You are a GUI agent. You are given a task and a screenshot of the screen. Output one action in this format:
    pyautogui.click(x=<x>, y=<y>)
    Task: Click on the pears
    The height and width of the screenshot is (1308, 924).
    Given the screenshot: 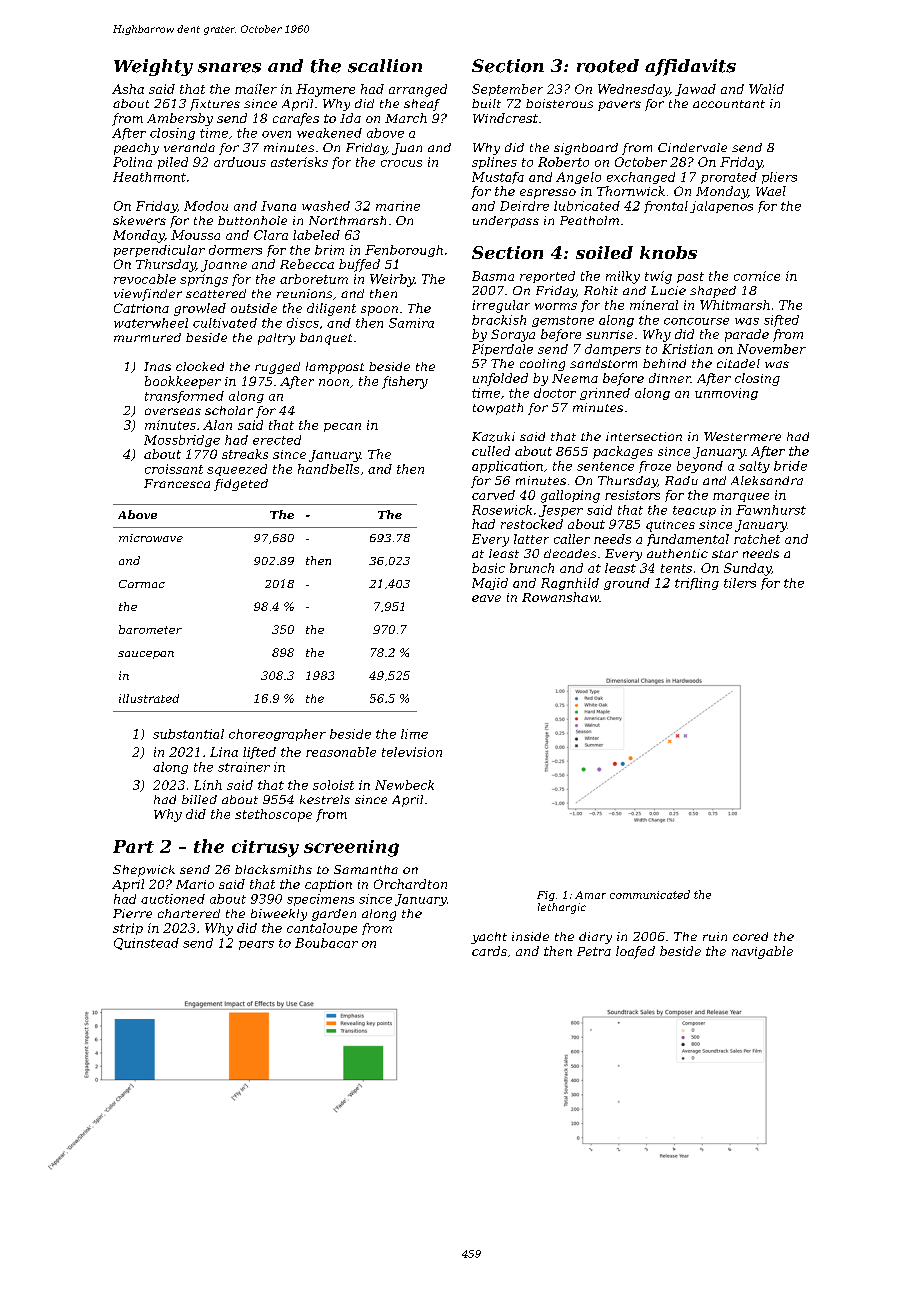 What is the action you would take?
    pyautogui.click(x=256, y=945)
